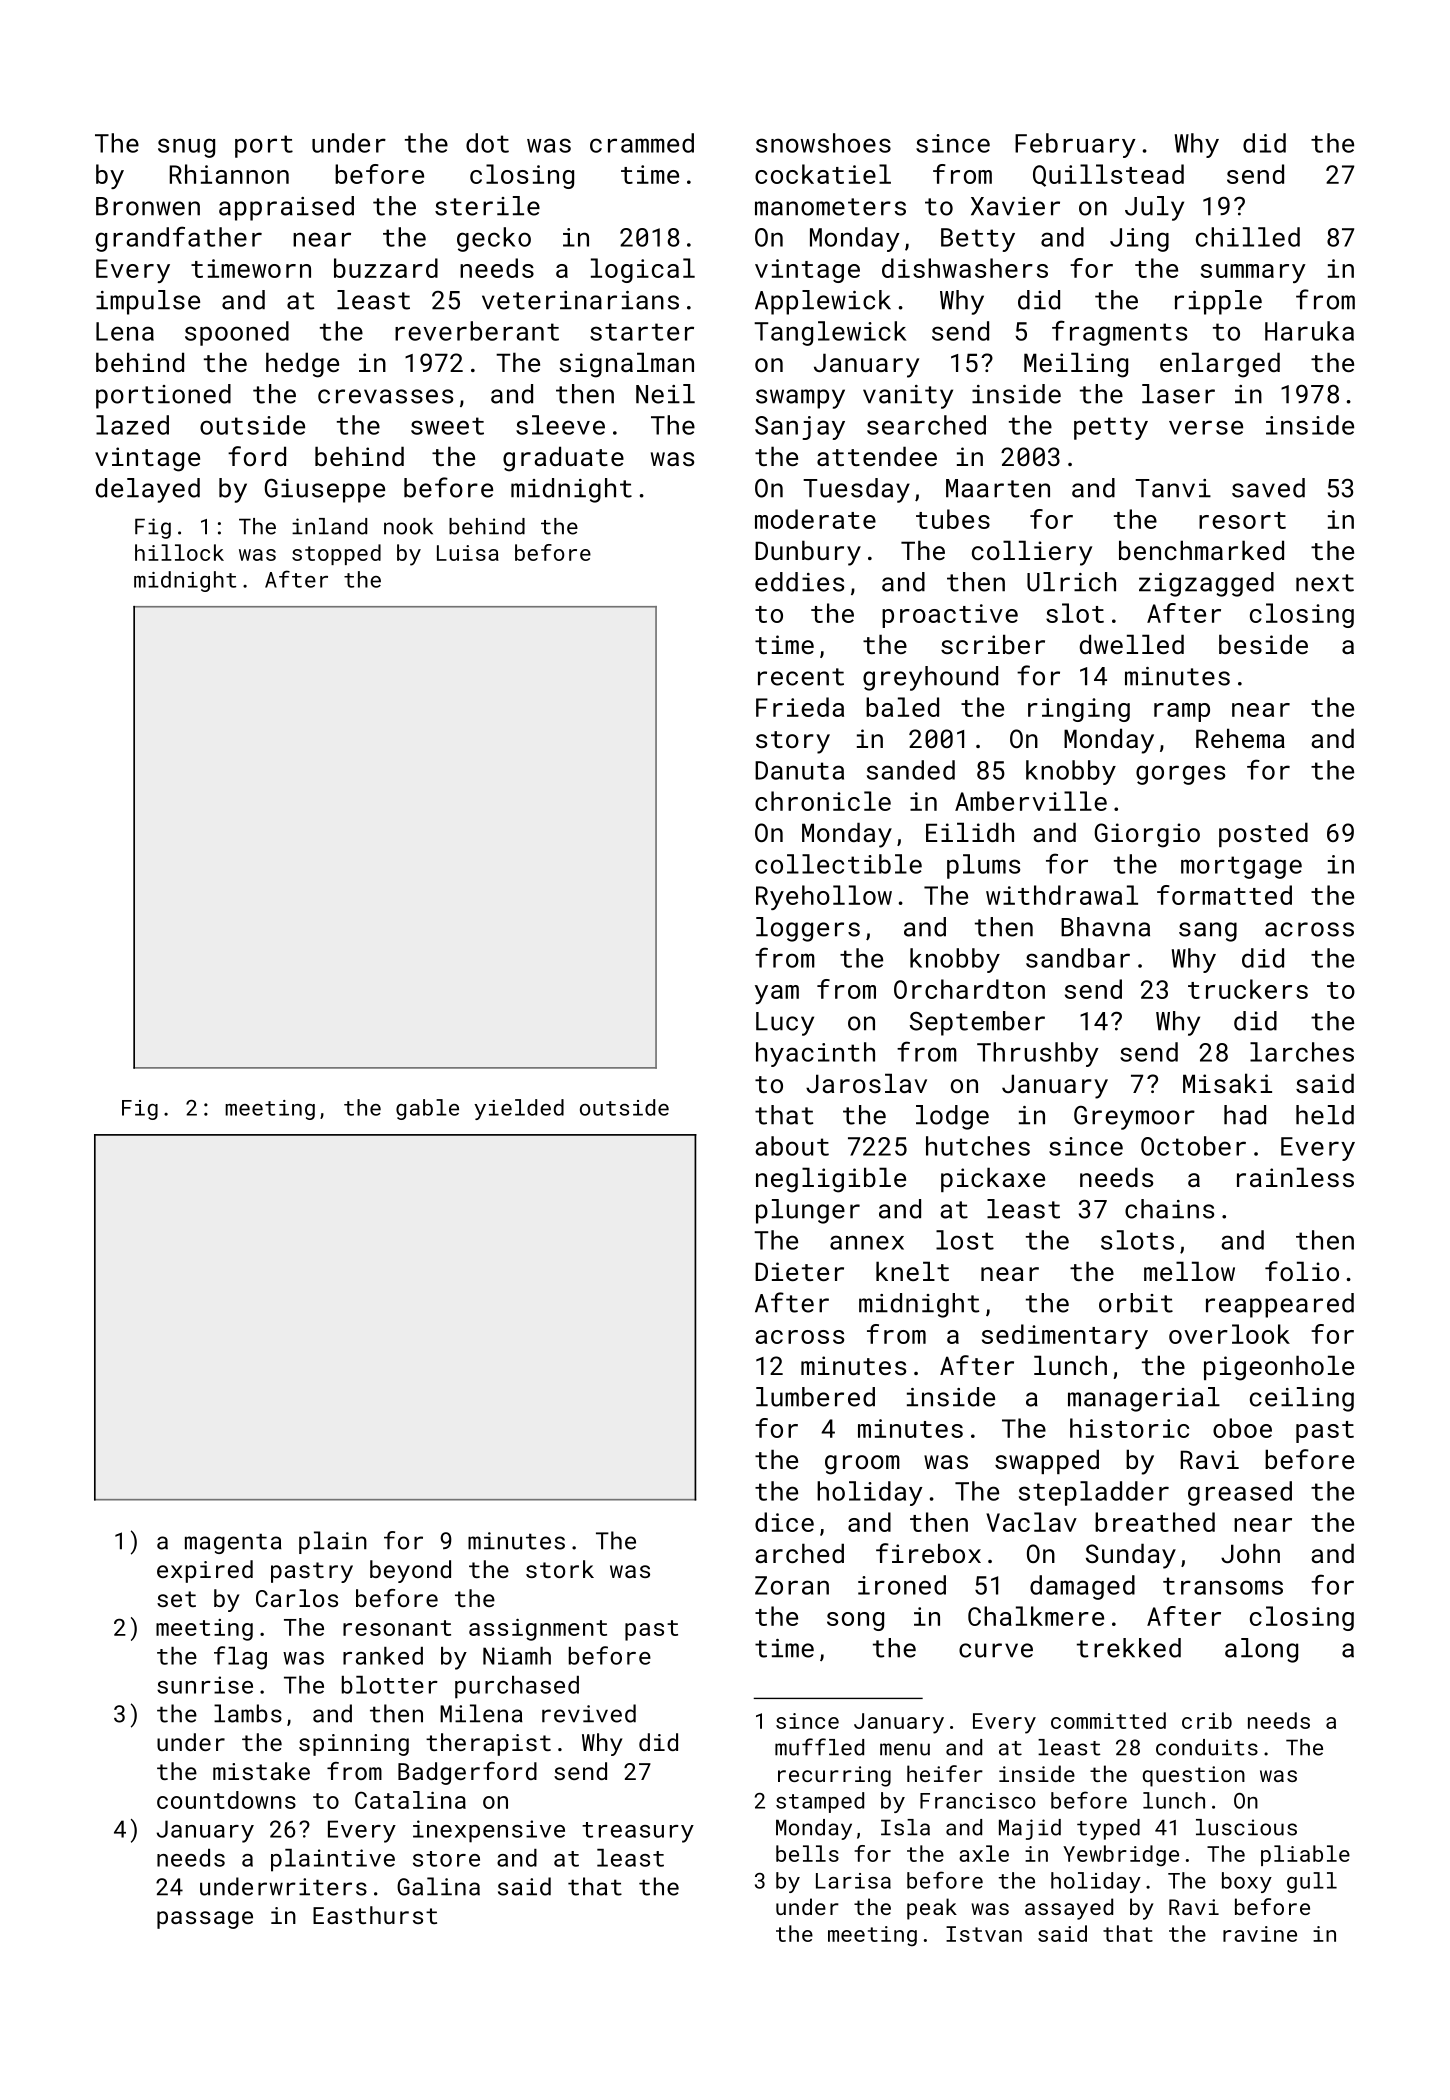 The image size is (1450, 2100). I want to click on greased, so click(1240, 1493).
